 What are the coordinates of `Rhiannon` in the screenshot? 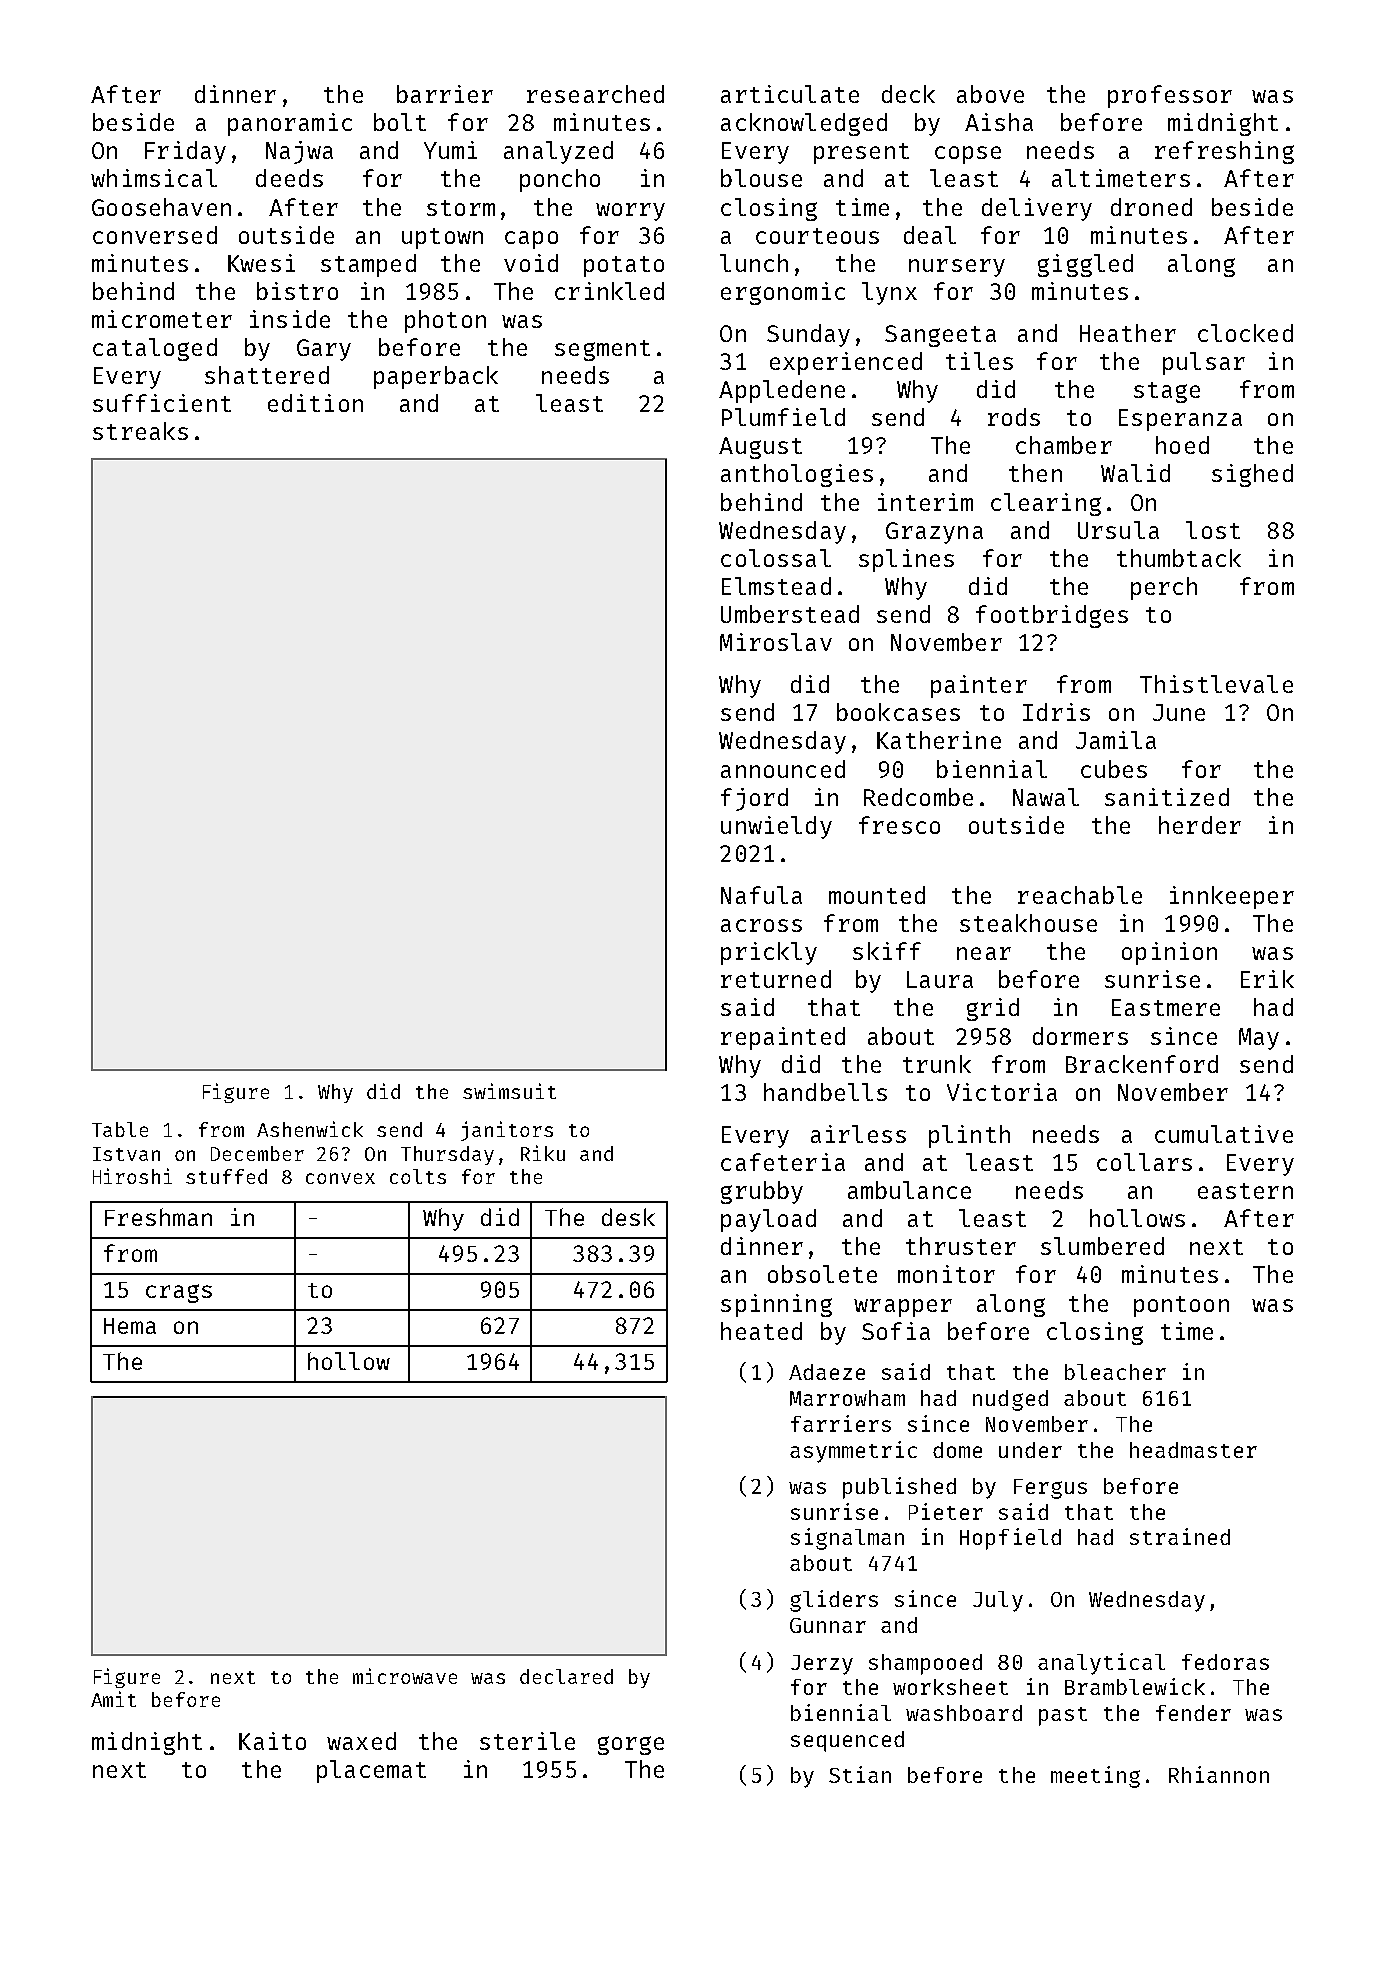 It's located at (1219, 1774).
